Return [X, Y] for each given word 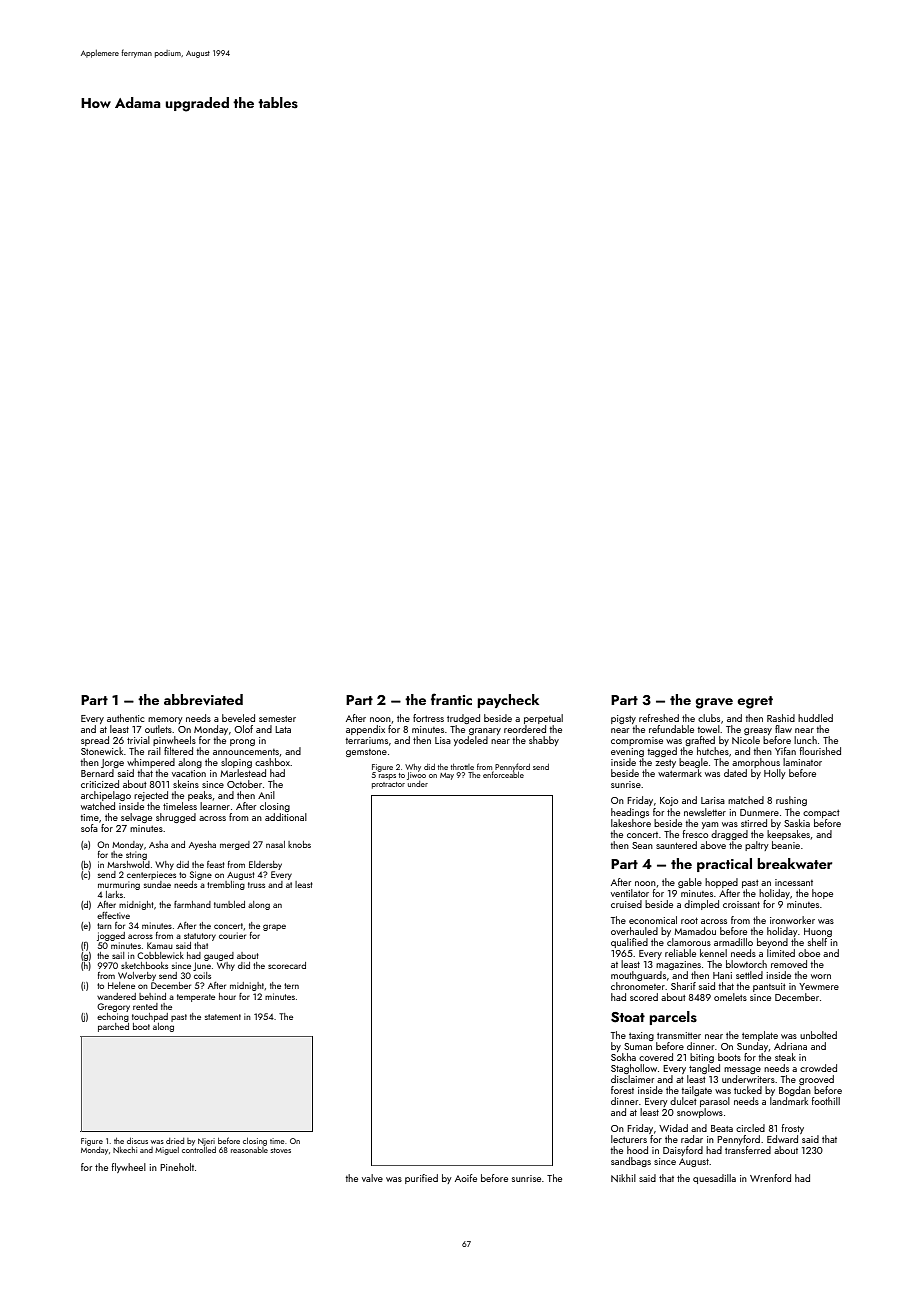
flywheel [128, 1168]
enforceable [503, 775]
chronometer [638, 986]
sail [118, 955]
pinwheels [174, 741]
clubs [709, 718]
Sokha [623, 1057]
